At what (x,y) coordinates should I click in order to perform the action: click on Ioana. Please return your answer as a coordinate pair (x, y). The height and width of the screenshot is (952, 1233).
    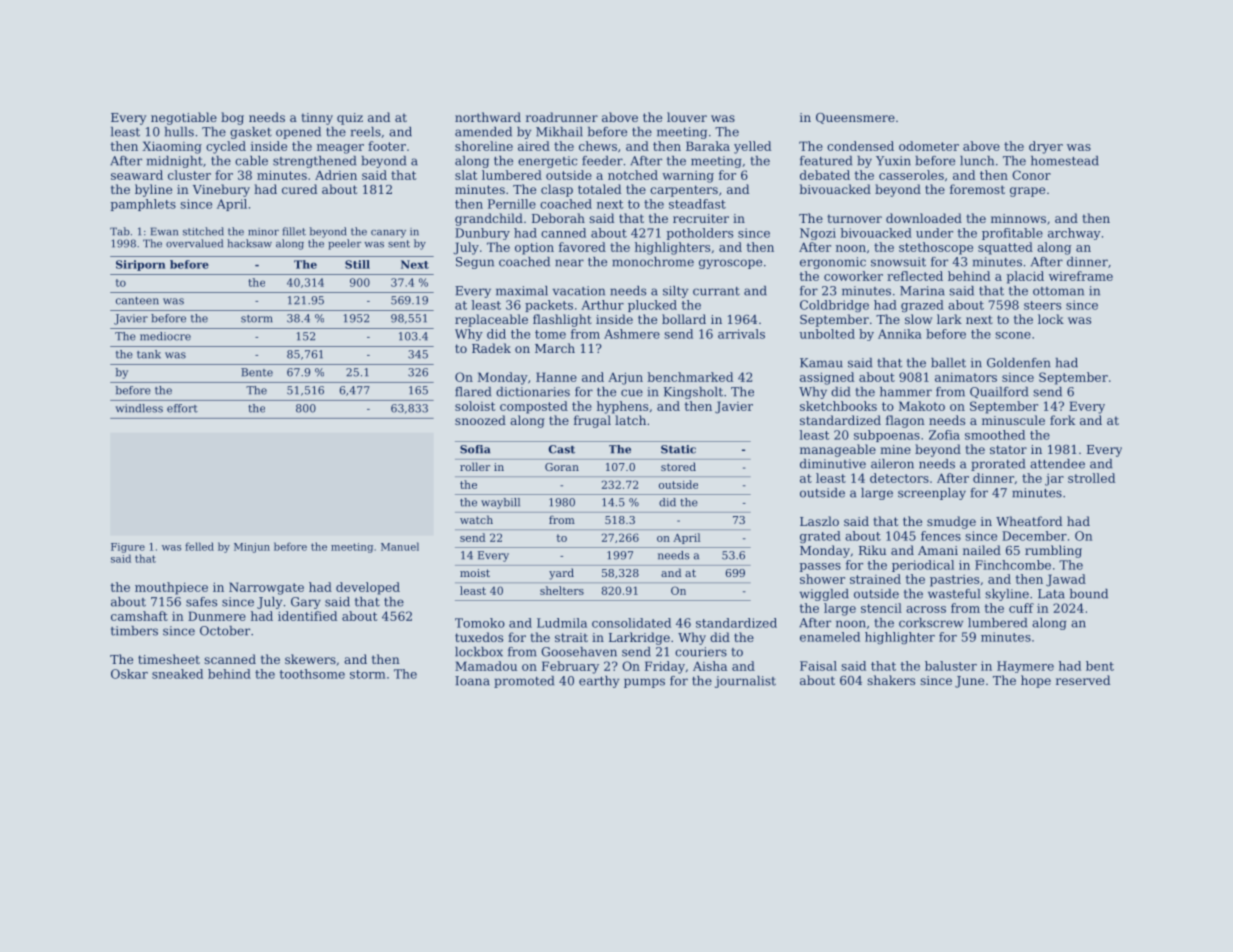
    Looking at the image, I should click on (472, 681).
